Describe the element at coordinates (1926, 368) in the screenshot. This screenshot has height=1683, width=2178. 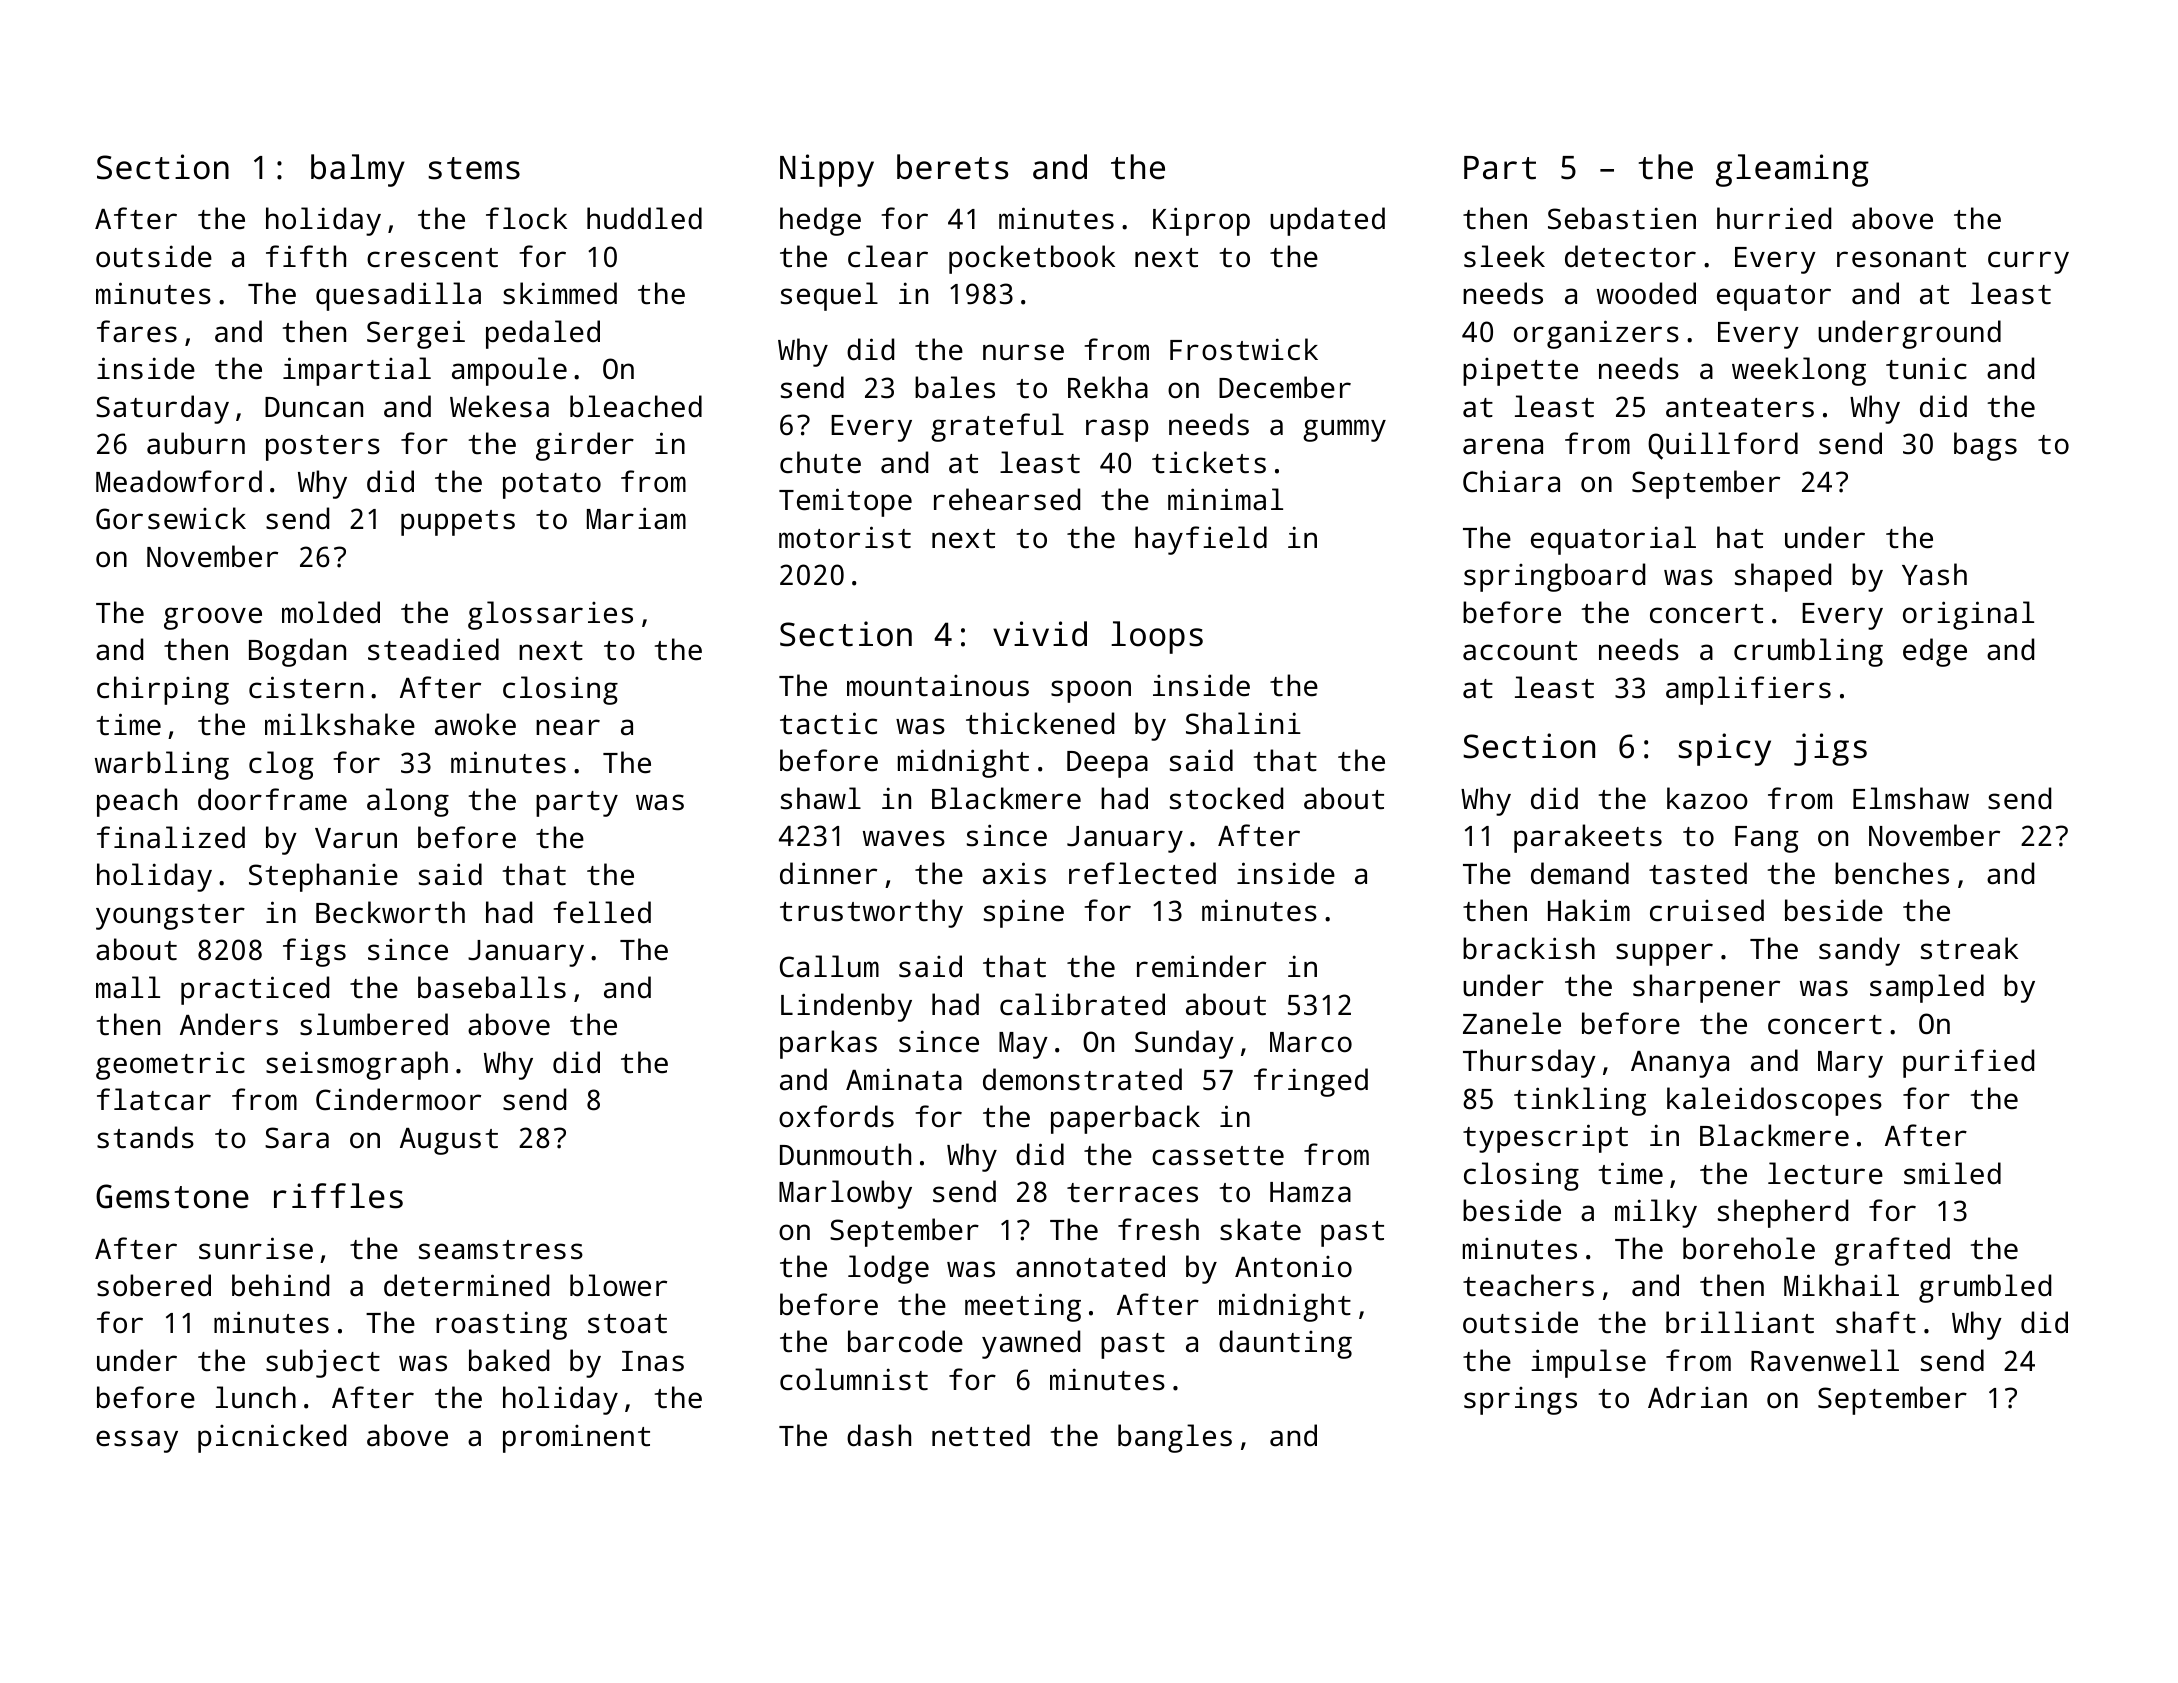
I see `tunic` at that location.
